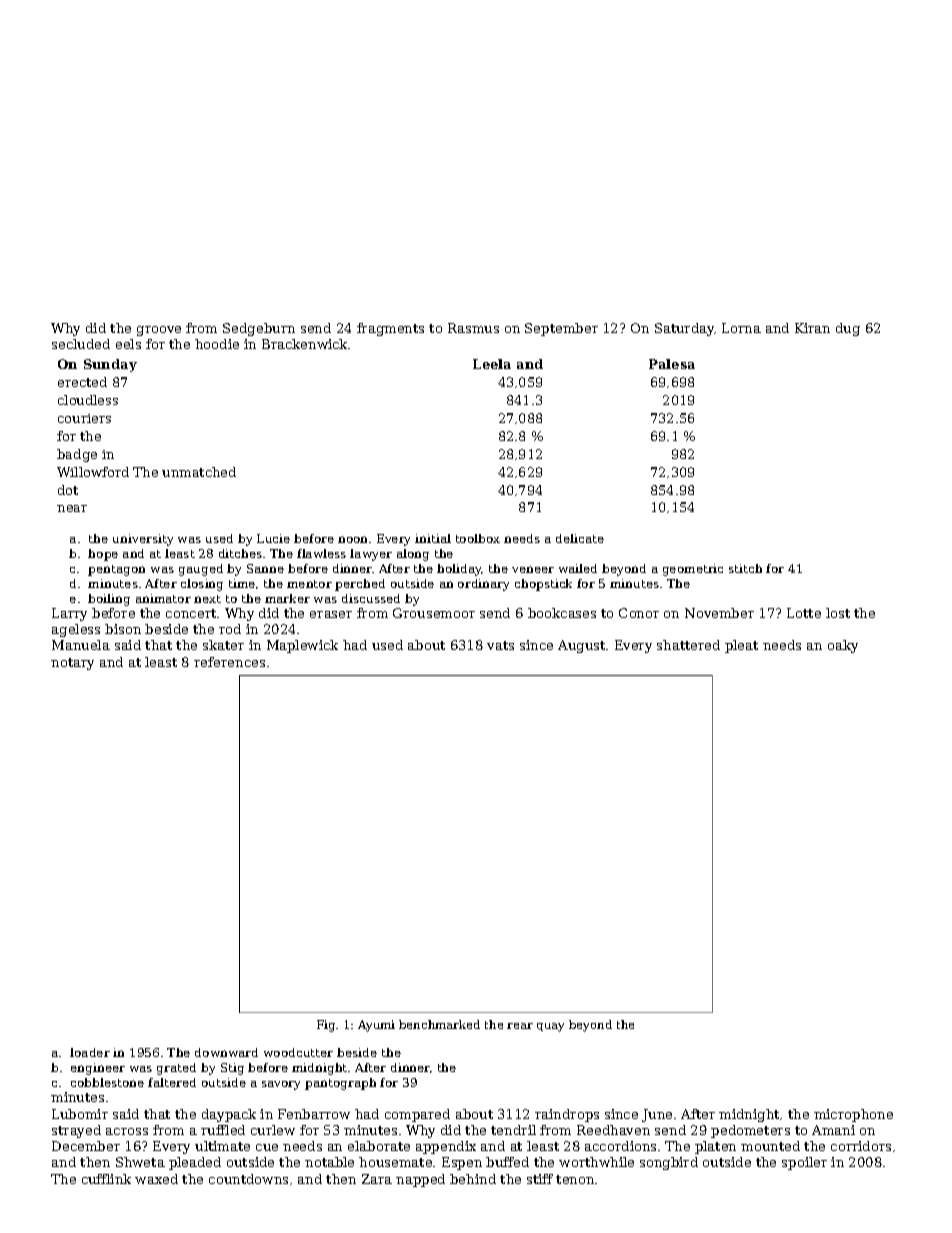  Describe the element at coordinates (838, 613) in the document. I see `lost` at that location.
